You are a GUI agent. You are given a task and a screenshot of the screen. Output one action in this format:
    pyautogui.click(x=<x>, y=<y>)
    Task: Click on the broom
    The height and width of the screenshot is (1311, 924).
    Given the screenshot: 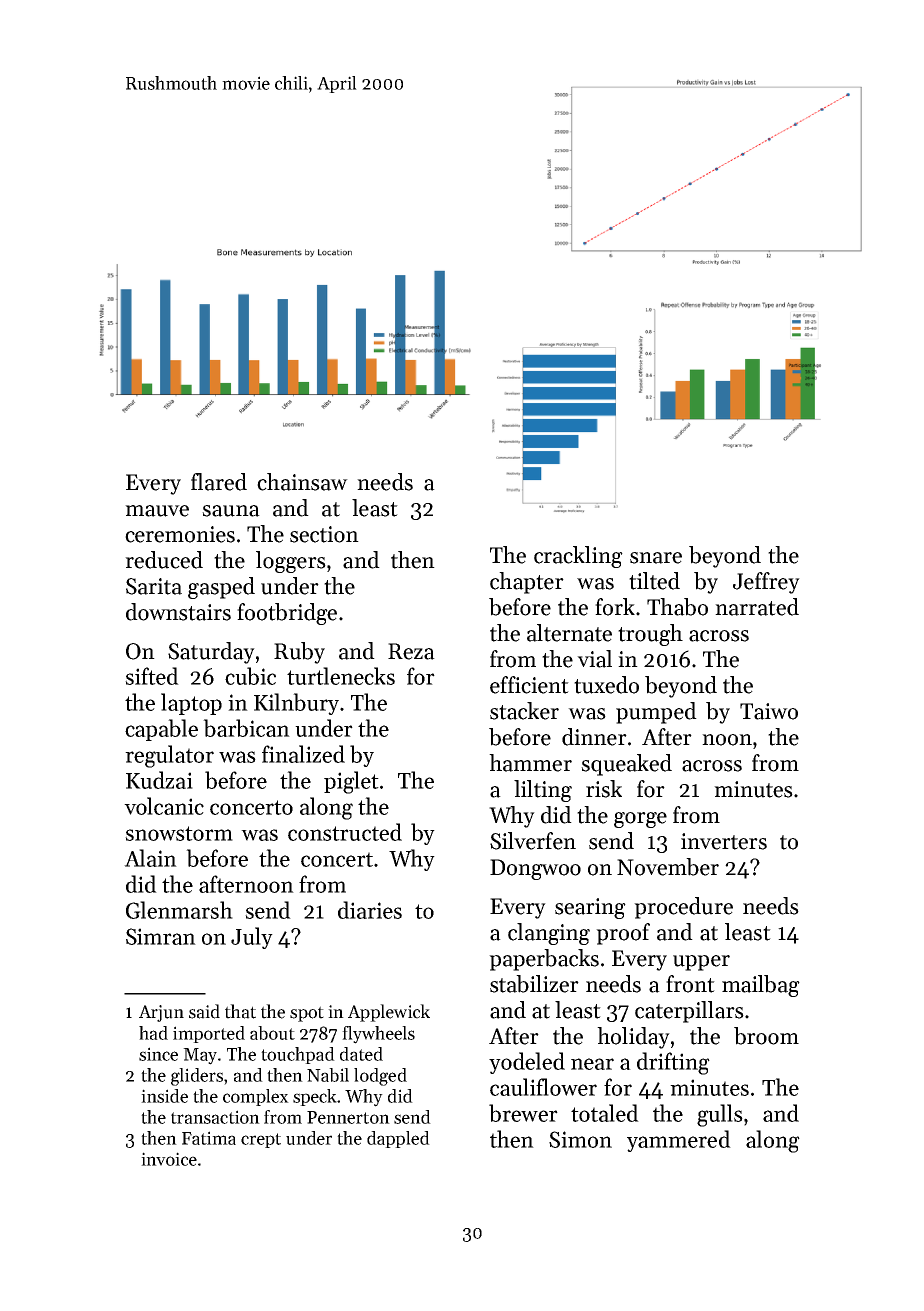 What is the action you would take?
    pyautogui.click(x=766, y=1036)
